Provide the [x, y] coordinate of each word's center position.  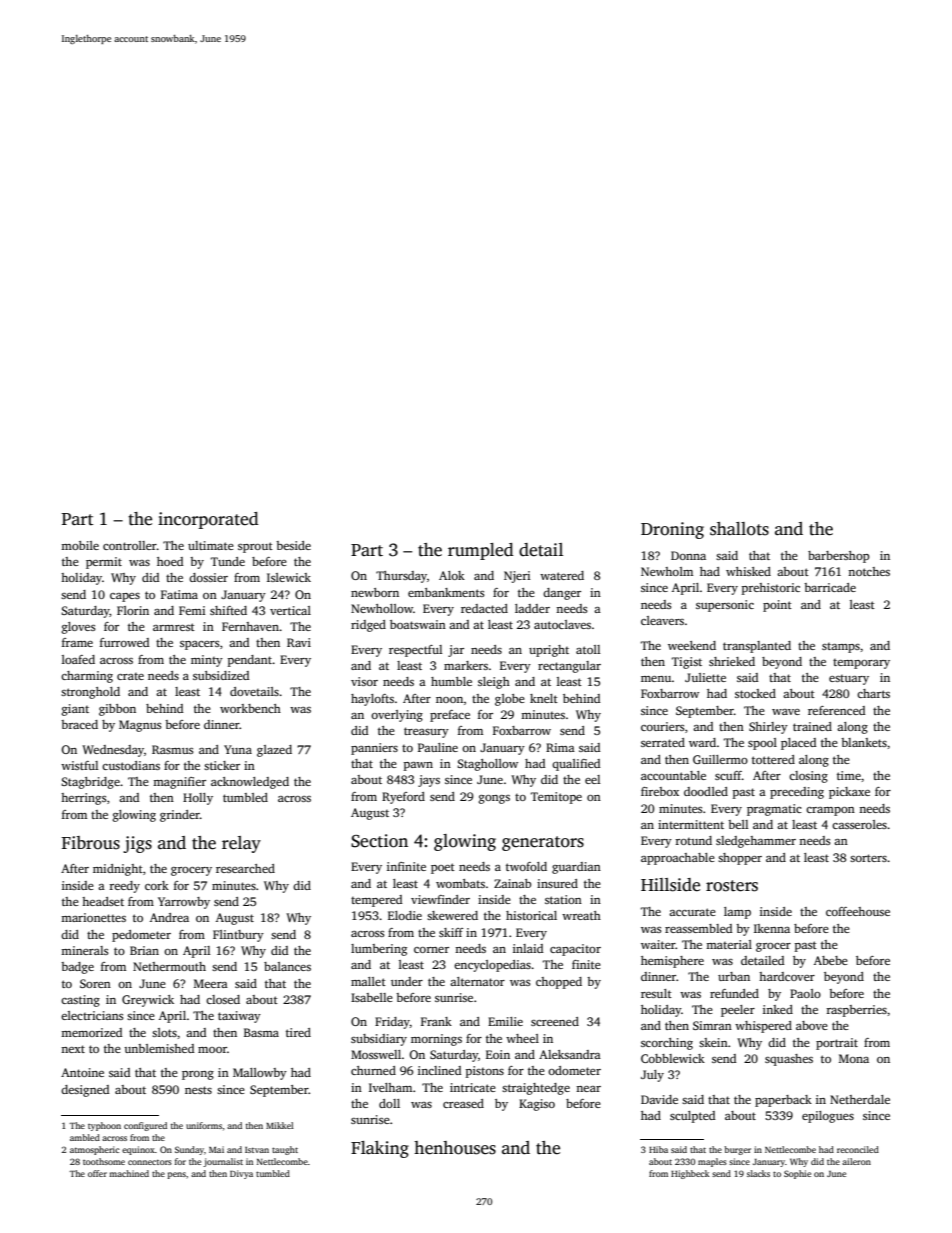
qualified [576, 765]
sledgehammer [756, 842]
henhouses [455, 1148]
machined [129, 1173]
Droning [672, 530]
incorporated [208, 520]
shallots [739, 529]
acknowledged [250, 783]
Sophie [797, 1174]
